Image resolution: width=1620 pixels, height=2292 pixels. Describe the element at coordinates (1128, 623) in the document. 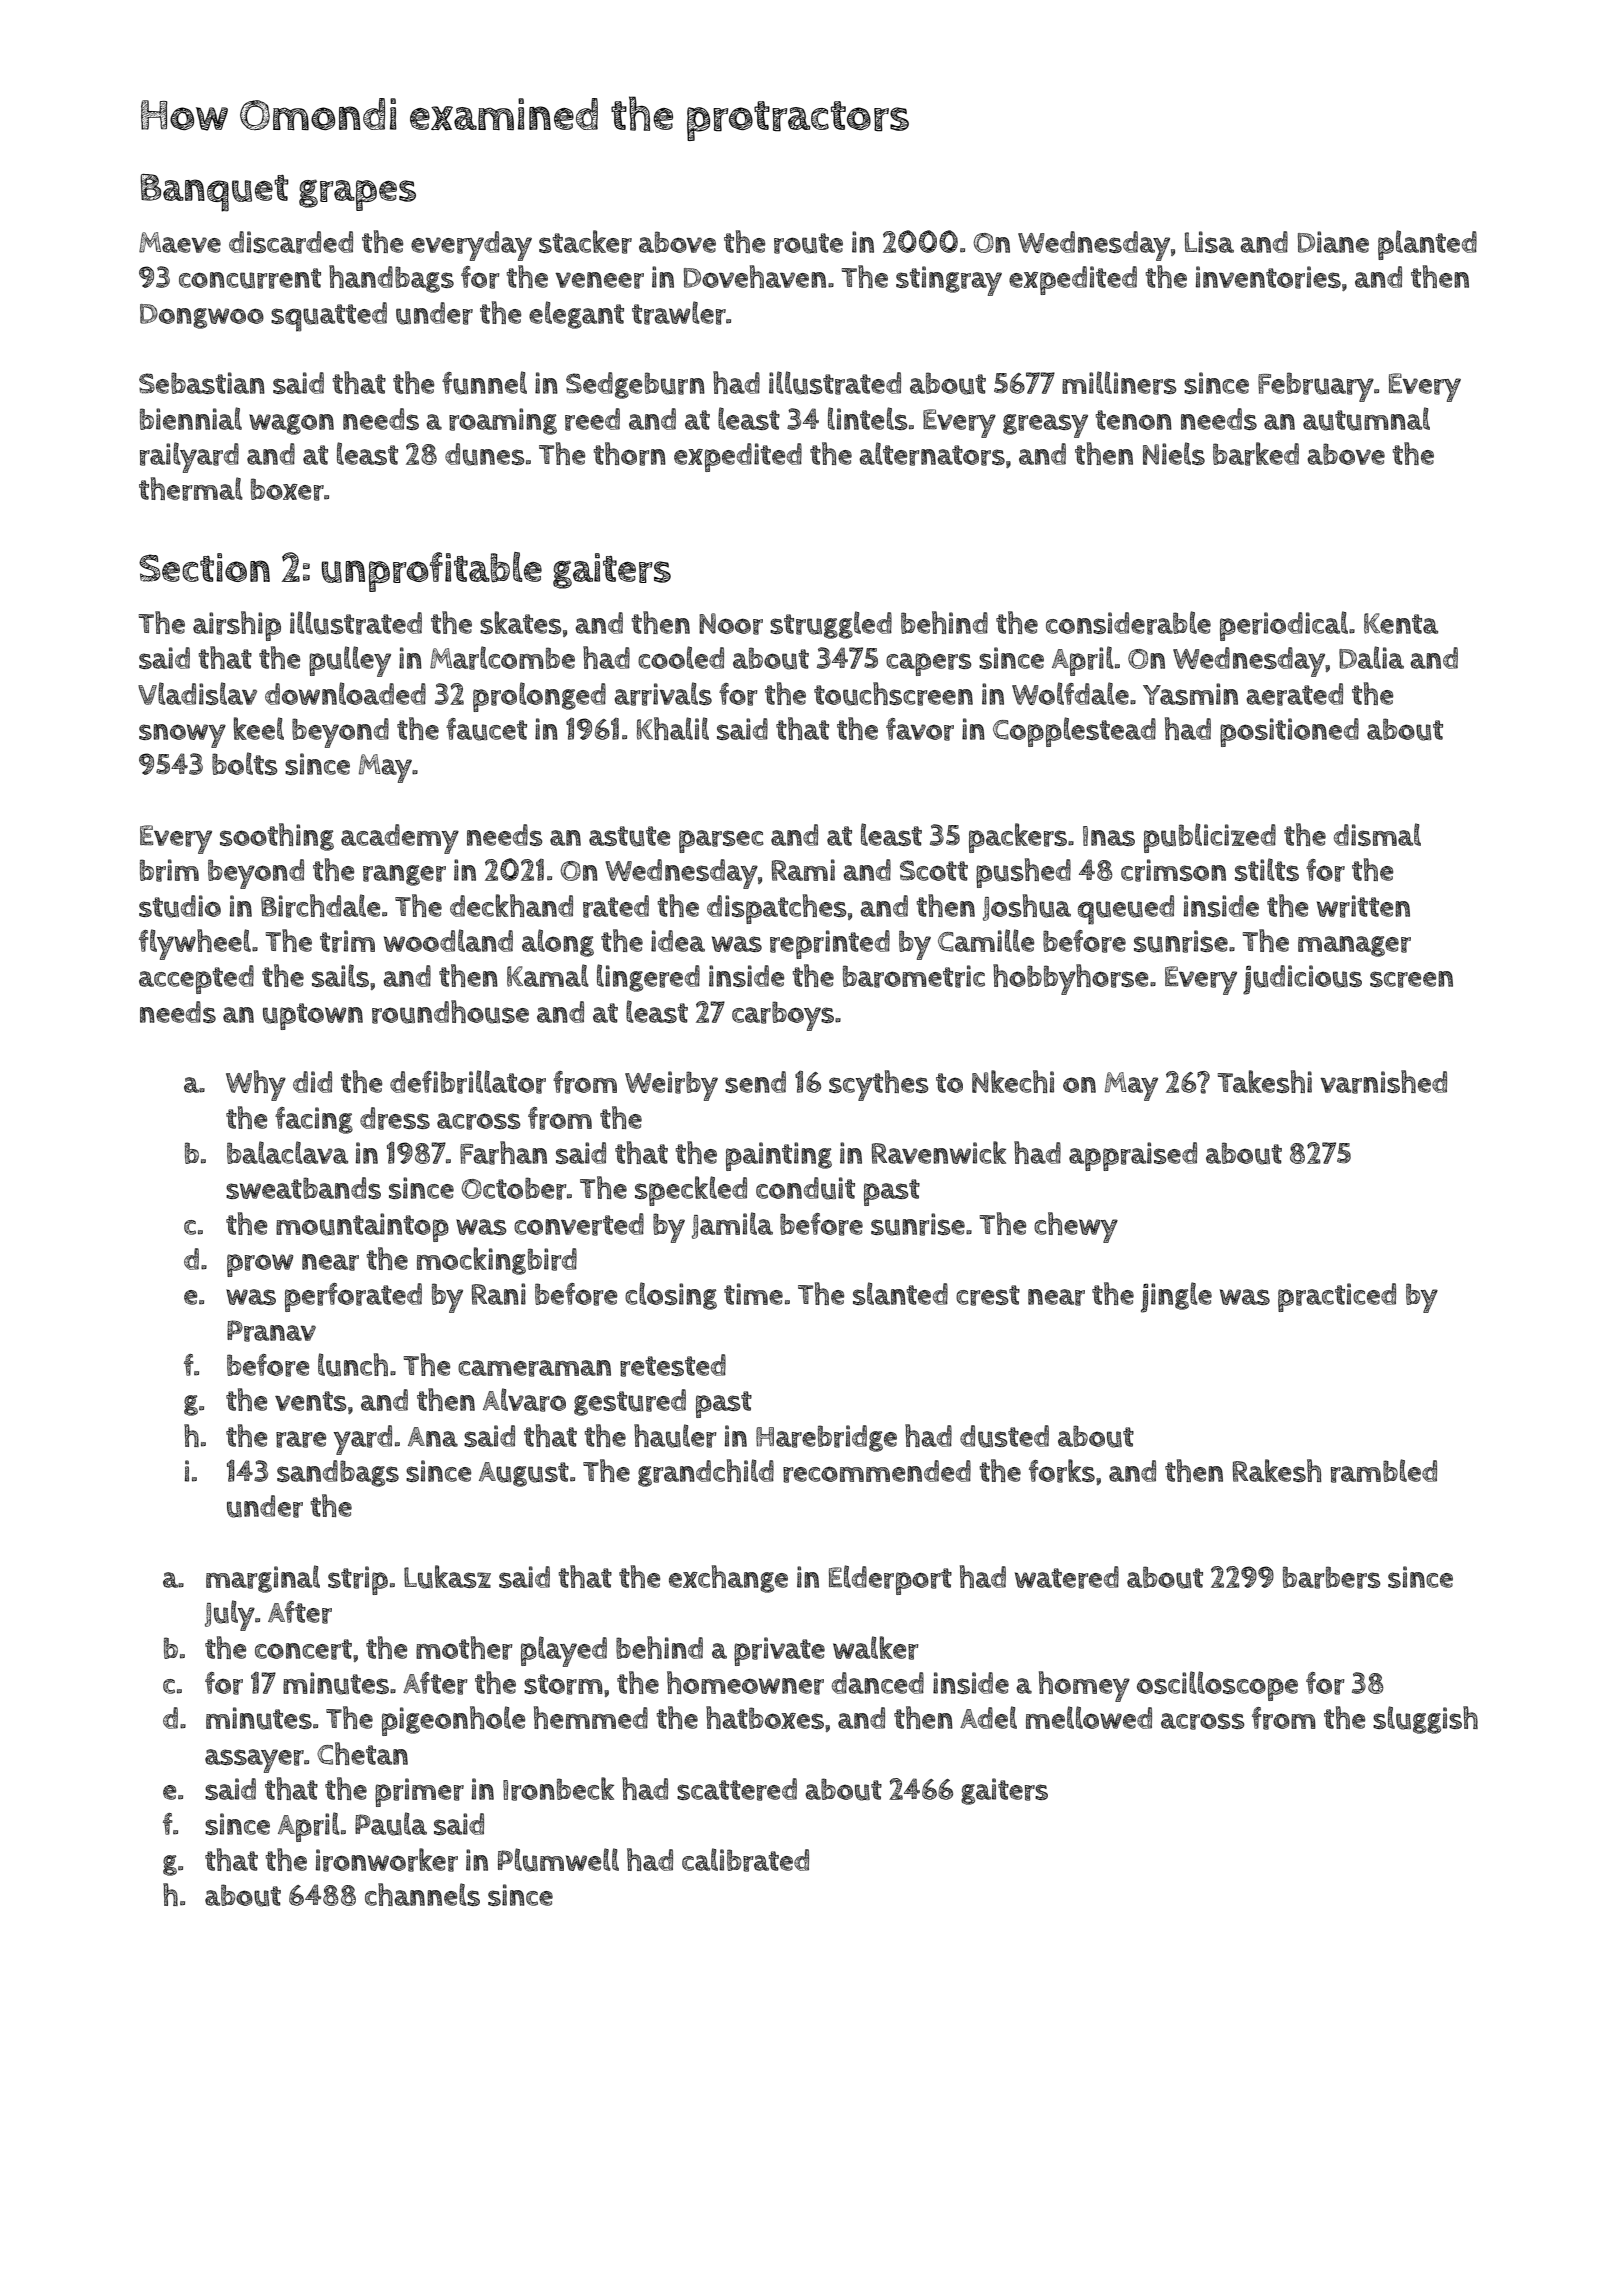

I see `considerable` at that location.
